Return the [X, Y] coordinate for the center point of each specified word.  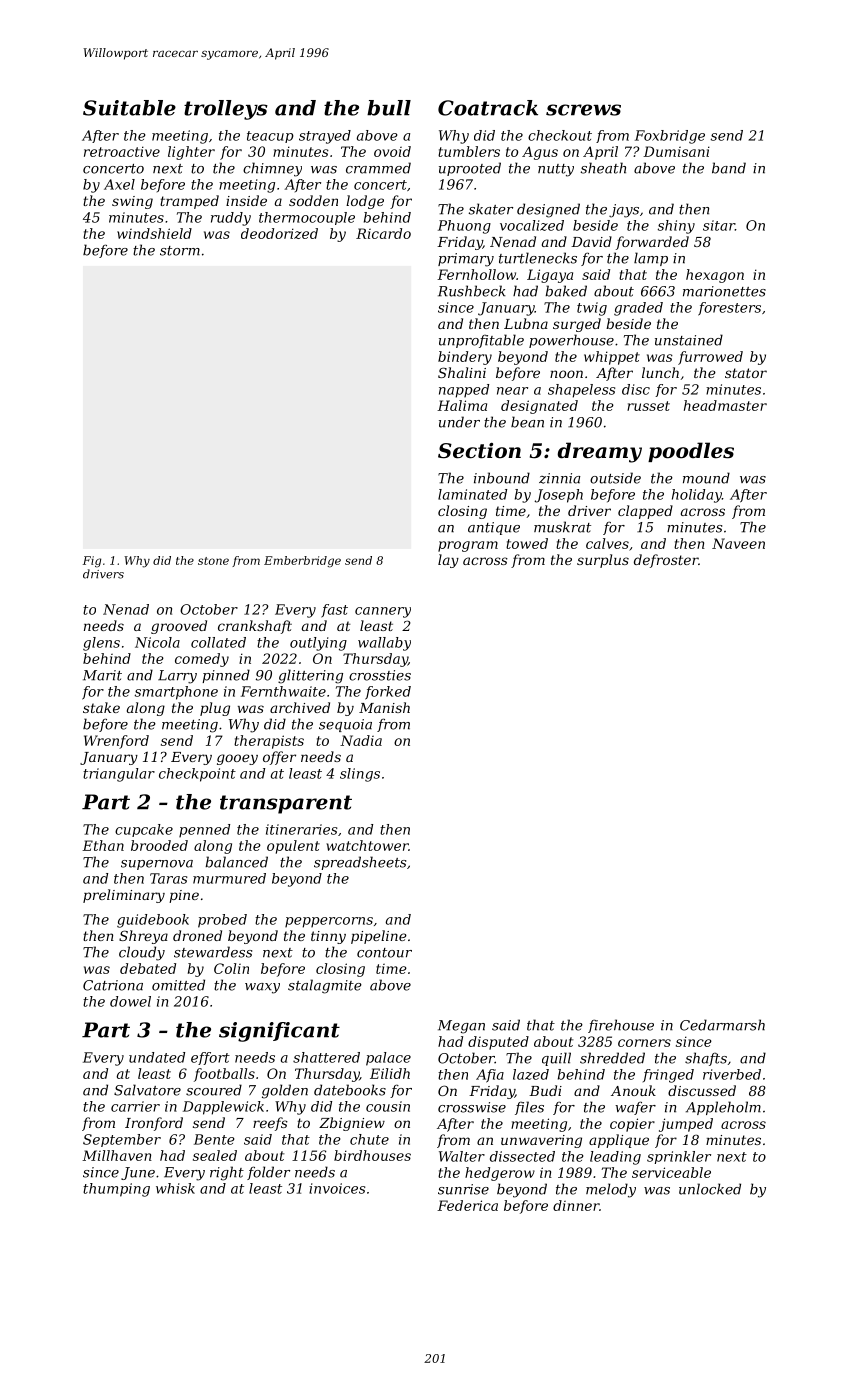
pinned [226, 676]
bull [389, 108]
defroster [666, 561]
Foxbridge [670, 137]
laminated [472, 494]
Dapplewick [223, 1108]
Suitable [129, 108]
